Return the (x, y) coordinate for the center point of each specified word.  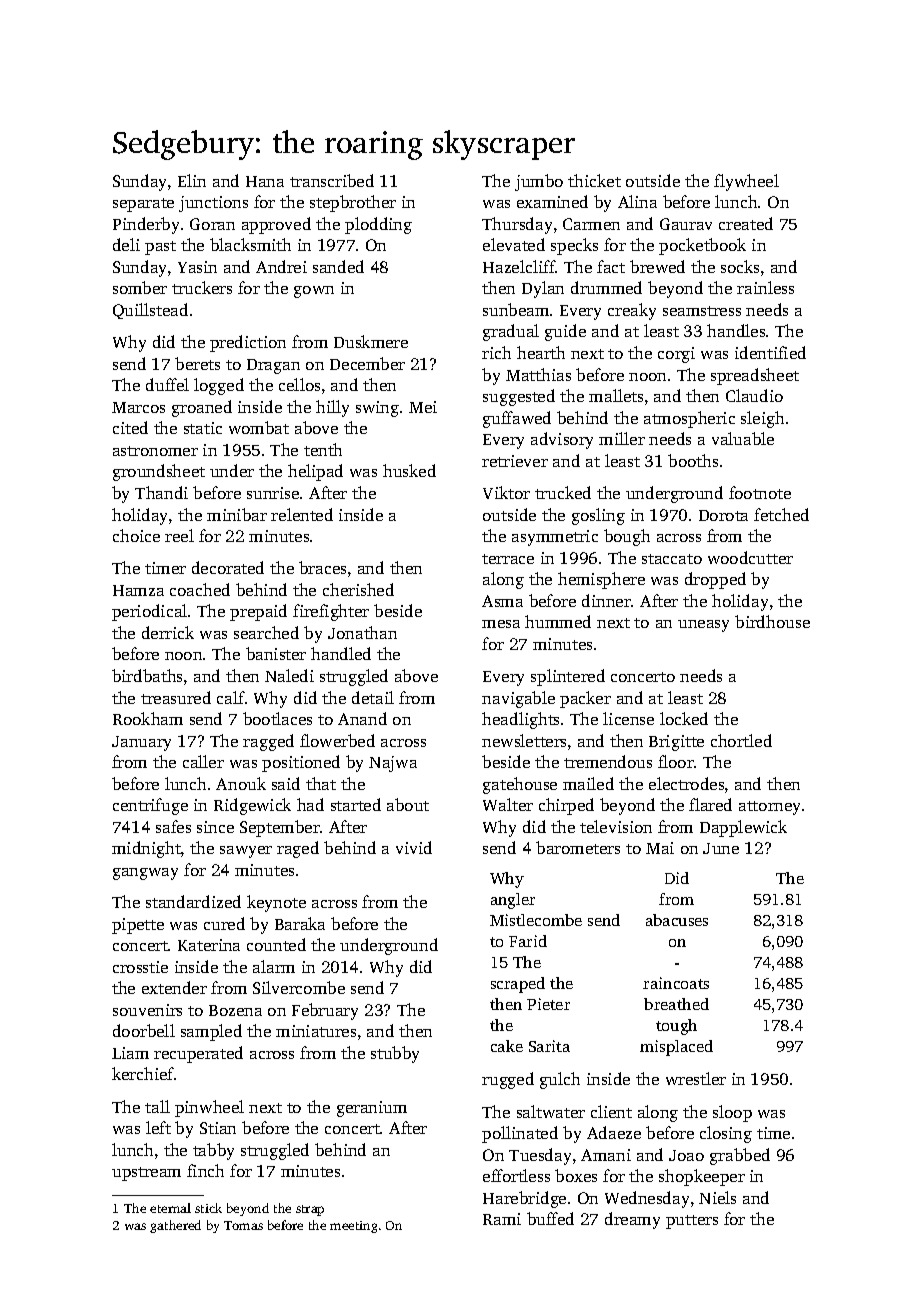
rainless (765, 287)
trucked (563, 492)
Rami (502, 1219)
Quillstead (150, 311)
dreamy (632, 1220)
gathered (175, 1226)
